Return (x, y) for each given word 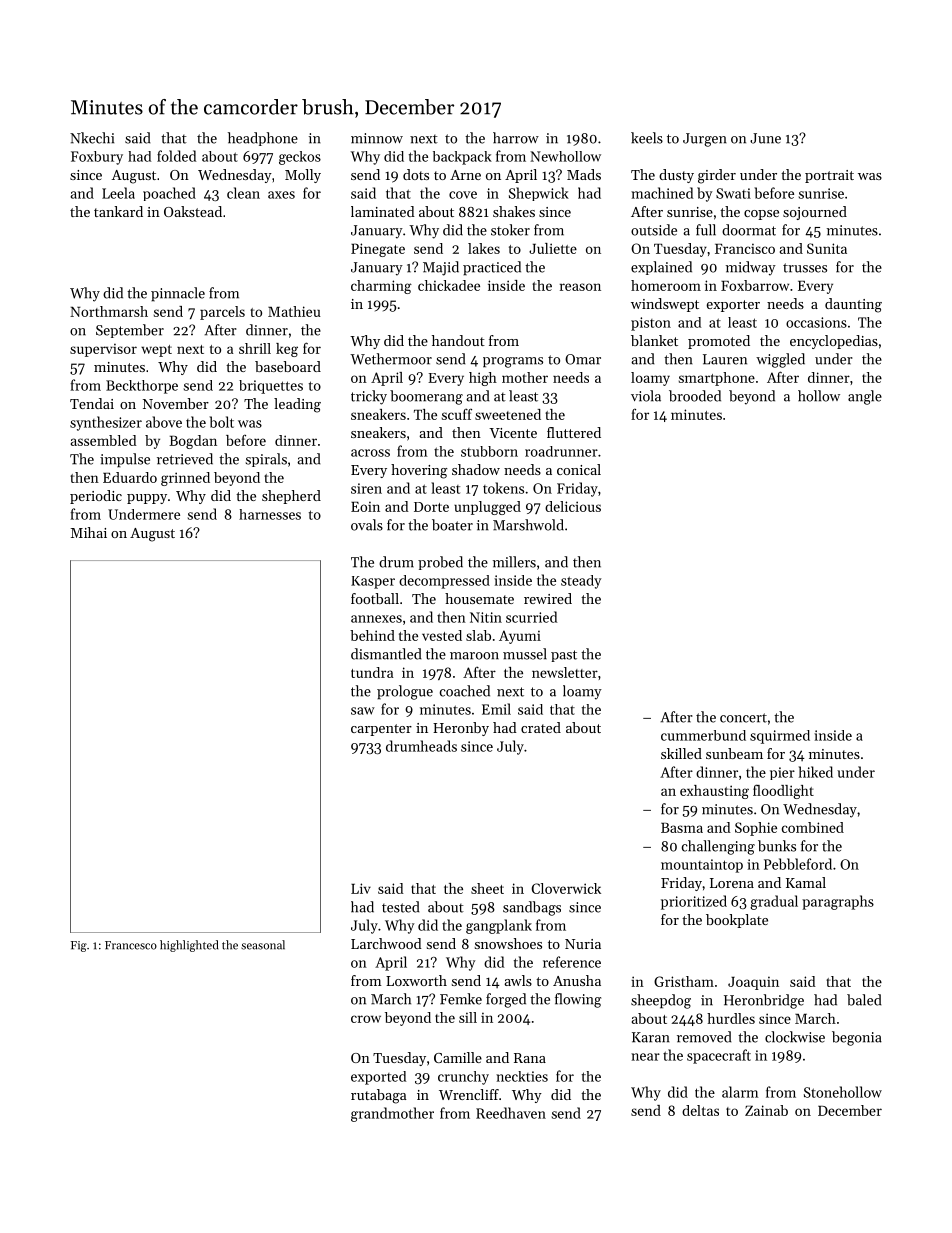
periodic (96, 497)
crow (366, 1019)
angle (865, 397)
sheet (487, 888)
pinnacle (178, 294)
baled (864, 1000)
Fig (79, 946)
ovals (367, 525)
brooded (695, 396)
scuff (457, 414)
